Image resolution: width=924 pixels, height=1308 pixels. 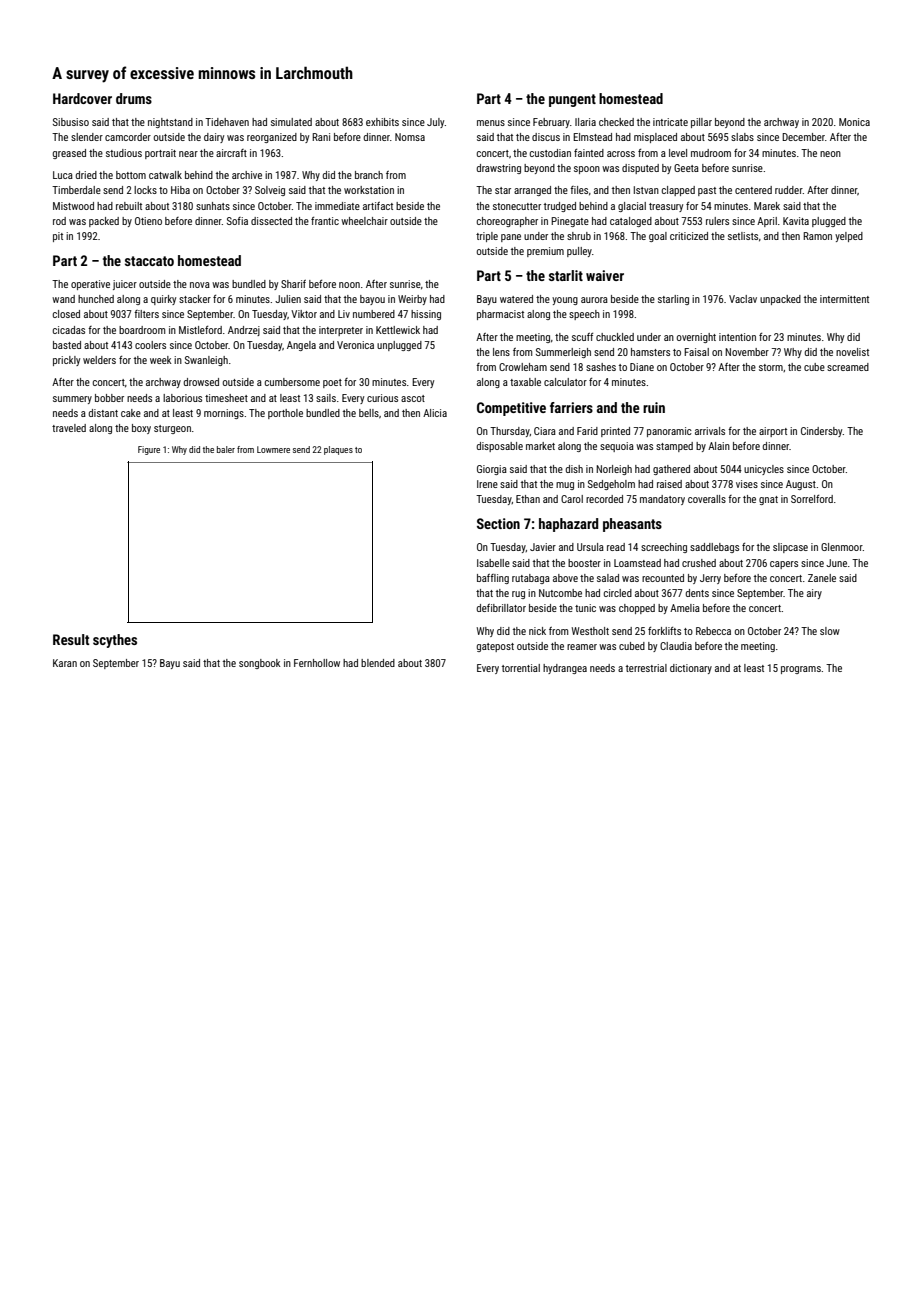 What do you see at coordinates (801, 670) in the page?
I see `programs` at bounding box center [801, 670].
